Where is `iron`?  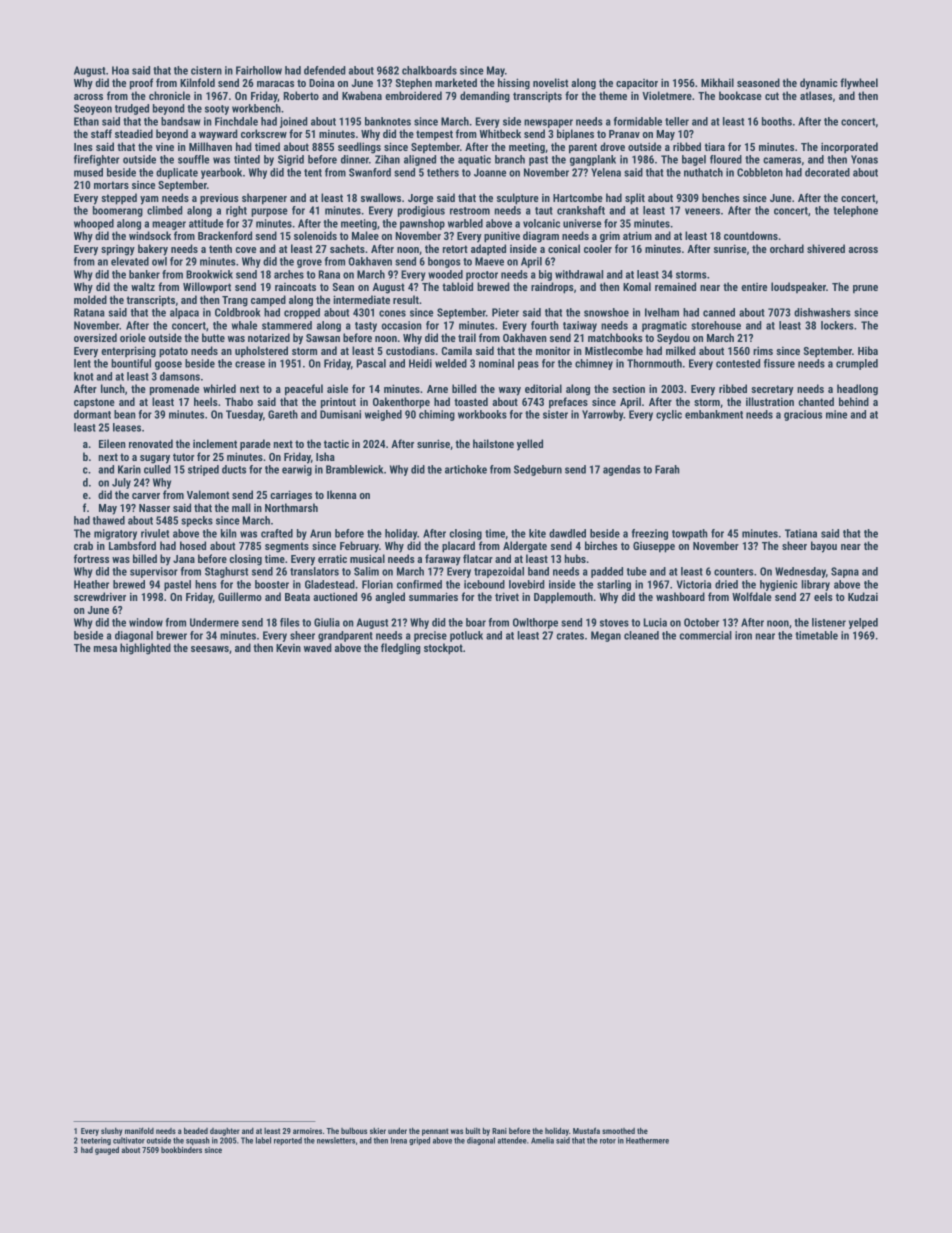 iron is located at coordinates (743, 635).
